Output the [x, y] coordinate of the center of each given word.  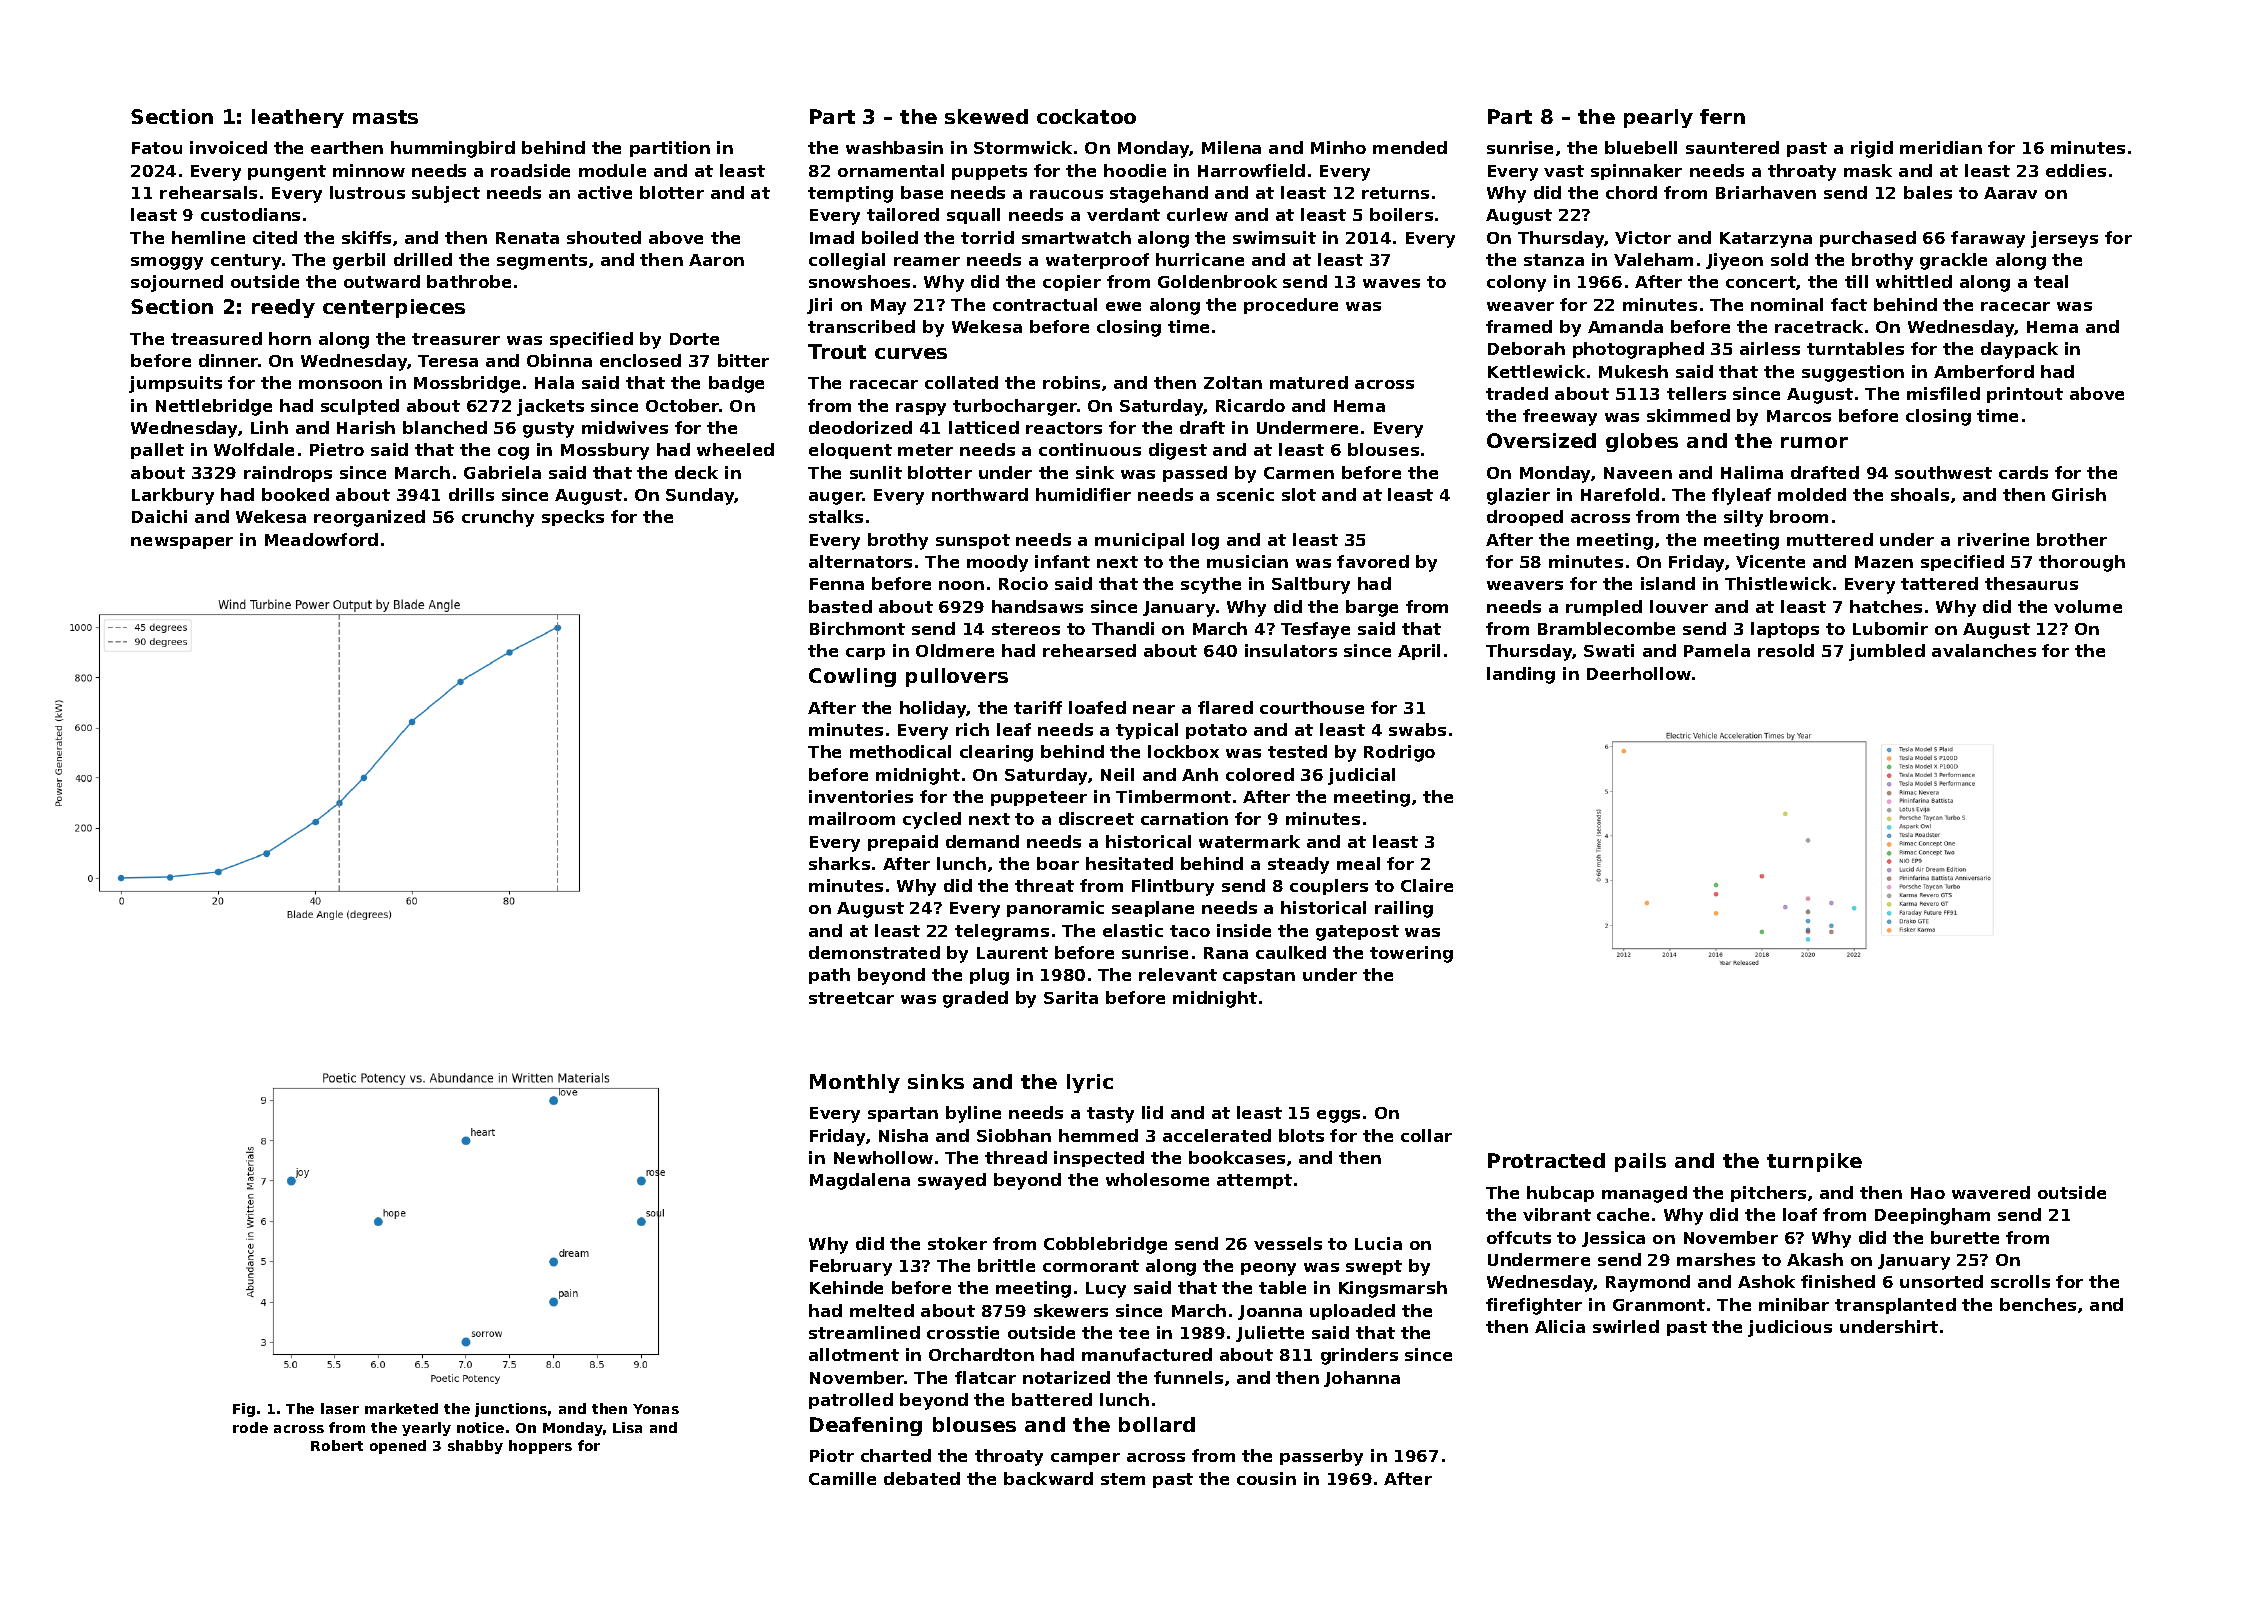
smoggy [167, 263]
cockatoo [1086, 116]
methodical [900, 751]
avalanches [1984, 650]
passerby [1321, 1457]
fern [1722, 116]
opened [398, 1447]
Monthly [855, 1083]
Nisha [903, 1135]
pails [1640, 1162]
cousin [1266, 1478]
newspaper [182, 543]
